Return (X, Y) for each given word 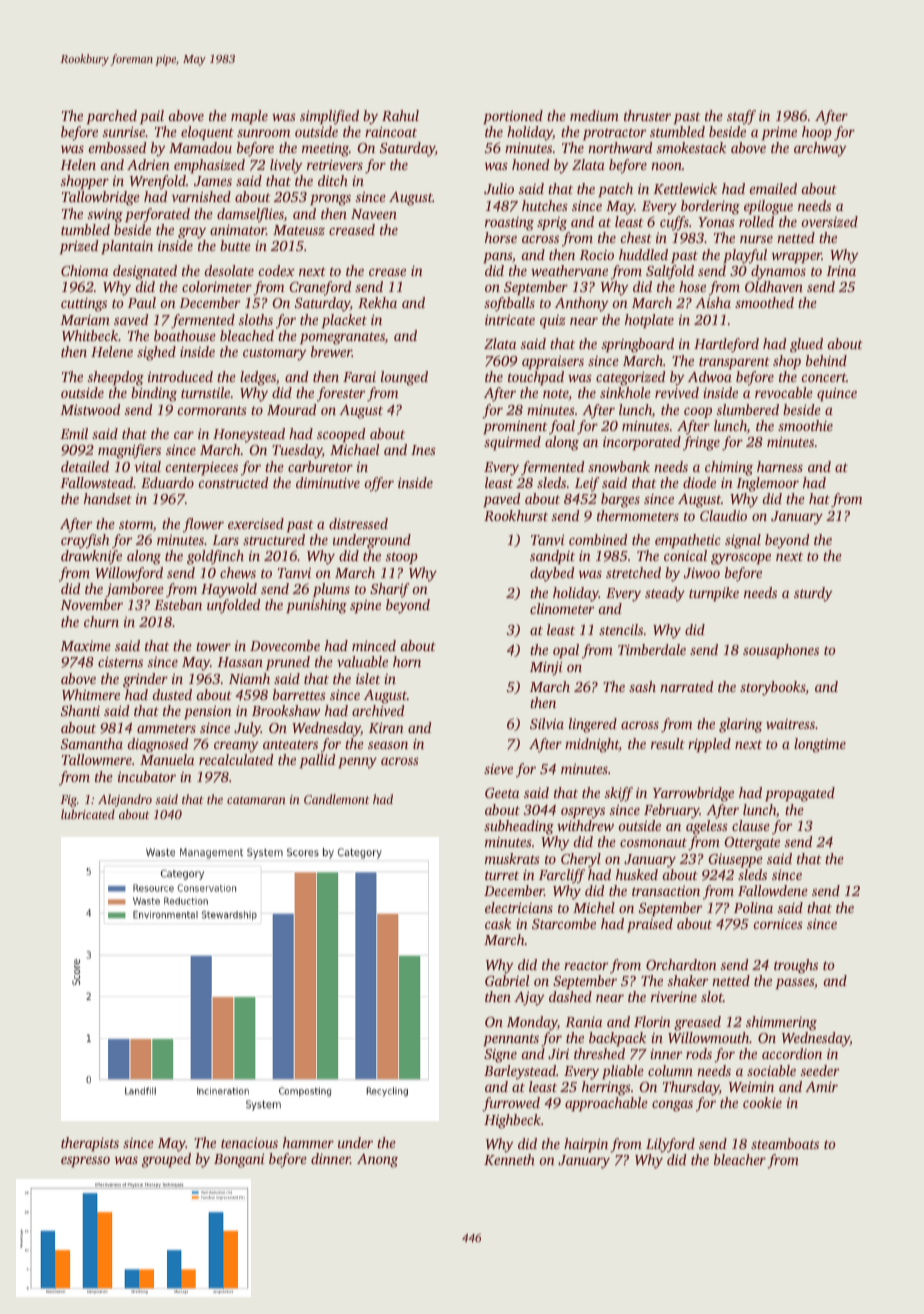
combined (598, 539)
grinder (145, 680)
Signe (500, 1056)
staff (741, 117)
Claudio (723, 515)
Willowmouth (708, 1037)
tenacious (249, 1142)
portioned (513, 117)
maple (249, 117)
